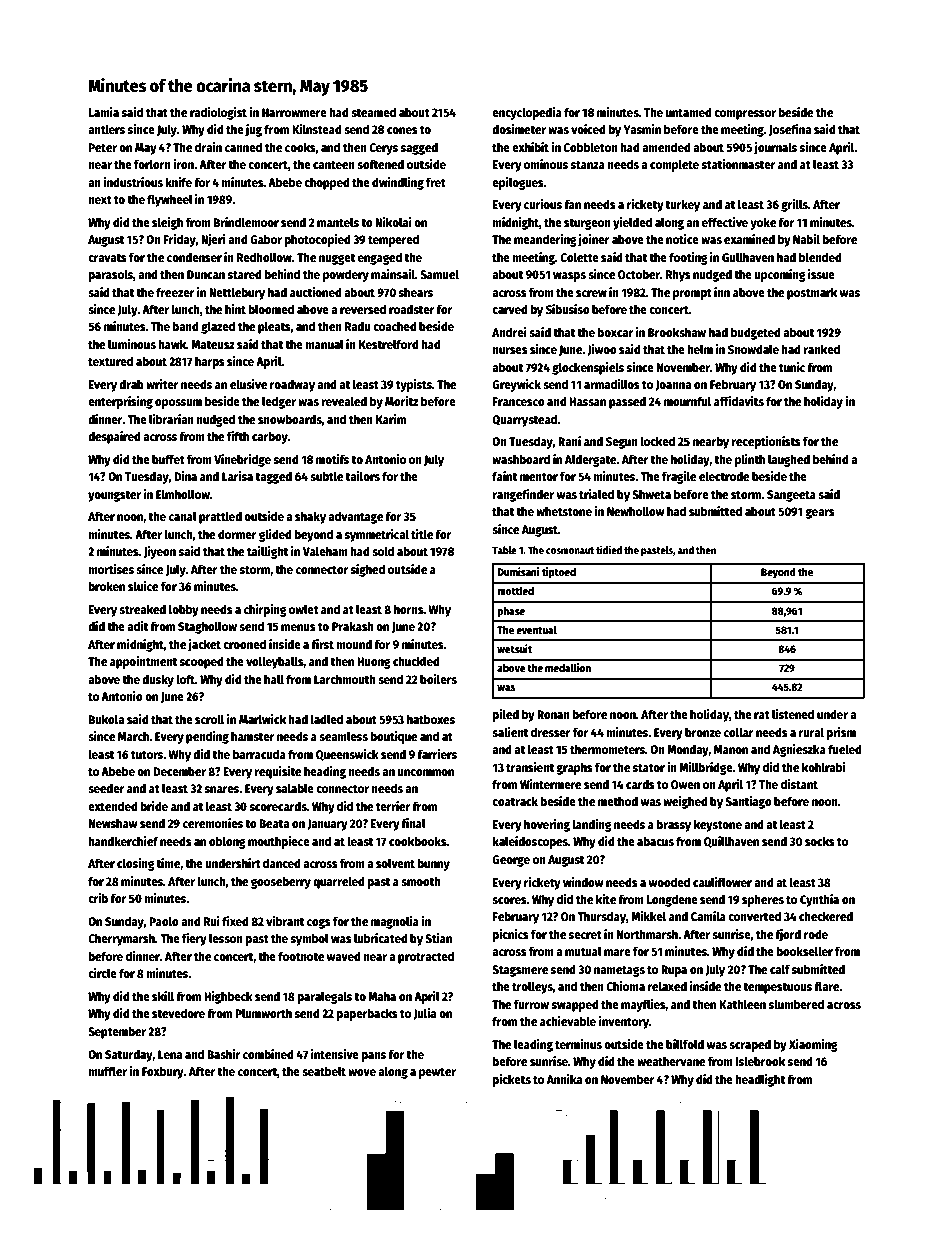  Describe the element at coordinates (635, 511) in the screenshot. I see `Newhollow` at that location.
